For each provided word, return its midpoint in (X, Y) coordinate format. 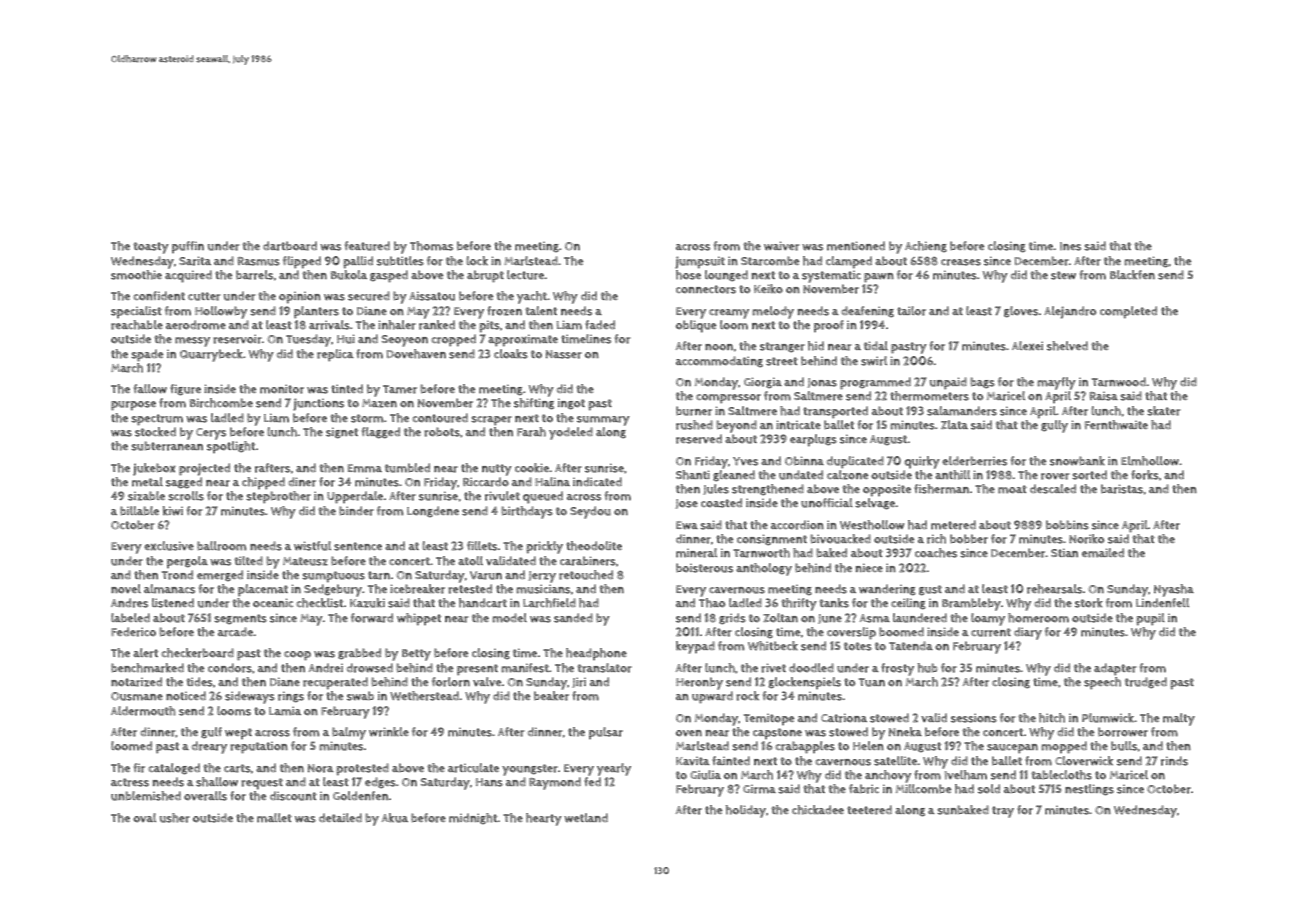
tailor (911, 311)
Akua (394, 818)
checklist (319, 603)
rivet (773, 668)
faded (600, 324)
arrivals (329, 325)
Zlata (954, 424)
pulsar (606, 733)
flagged (381, 433)
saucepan (1012, 749)
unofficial (827, 503)
